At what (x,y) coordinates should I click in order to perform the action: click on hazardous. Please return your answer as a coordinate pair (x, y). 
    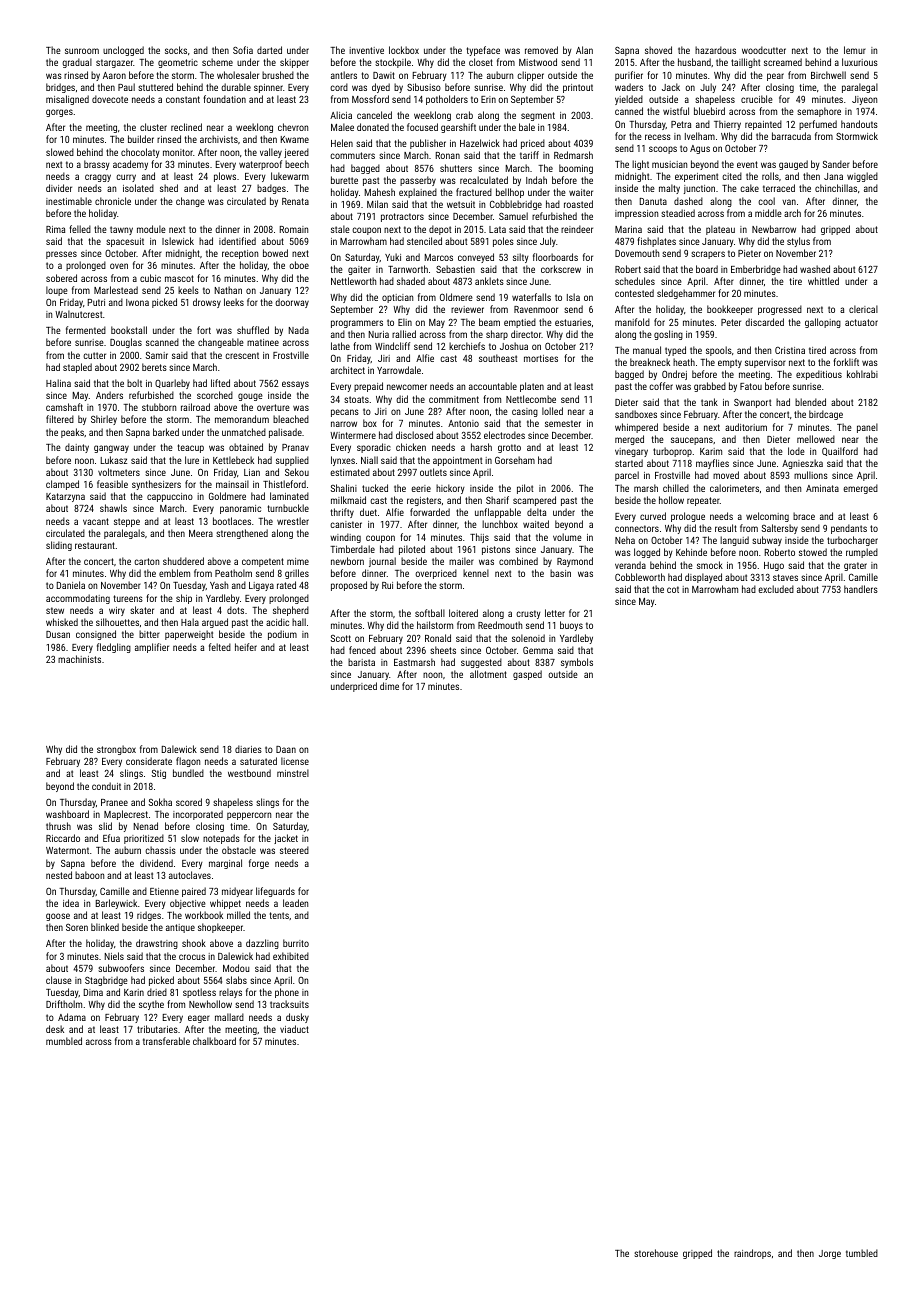
    Looking at the image, I should click on (715, 50).
